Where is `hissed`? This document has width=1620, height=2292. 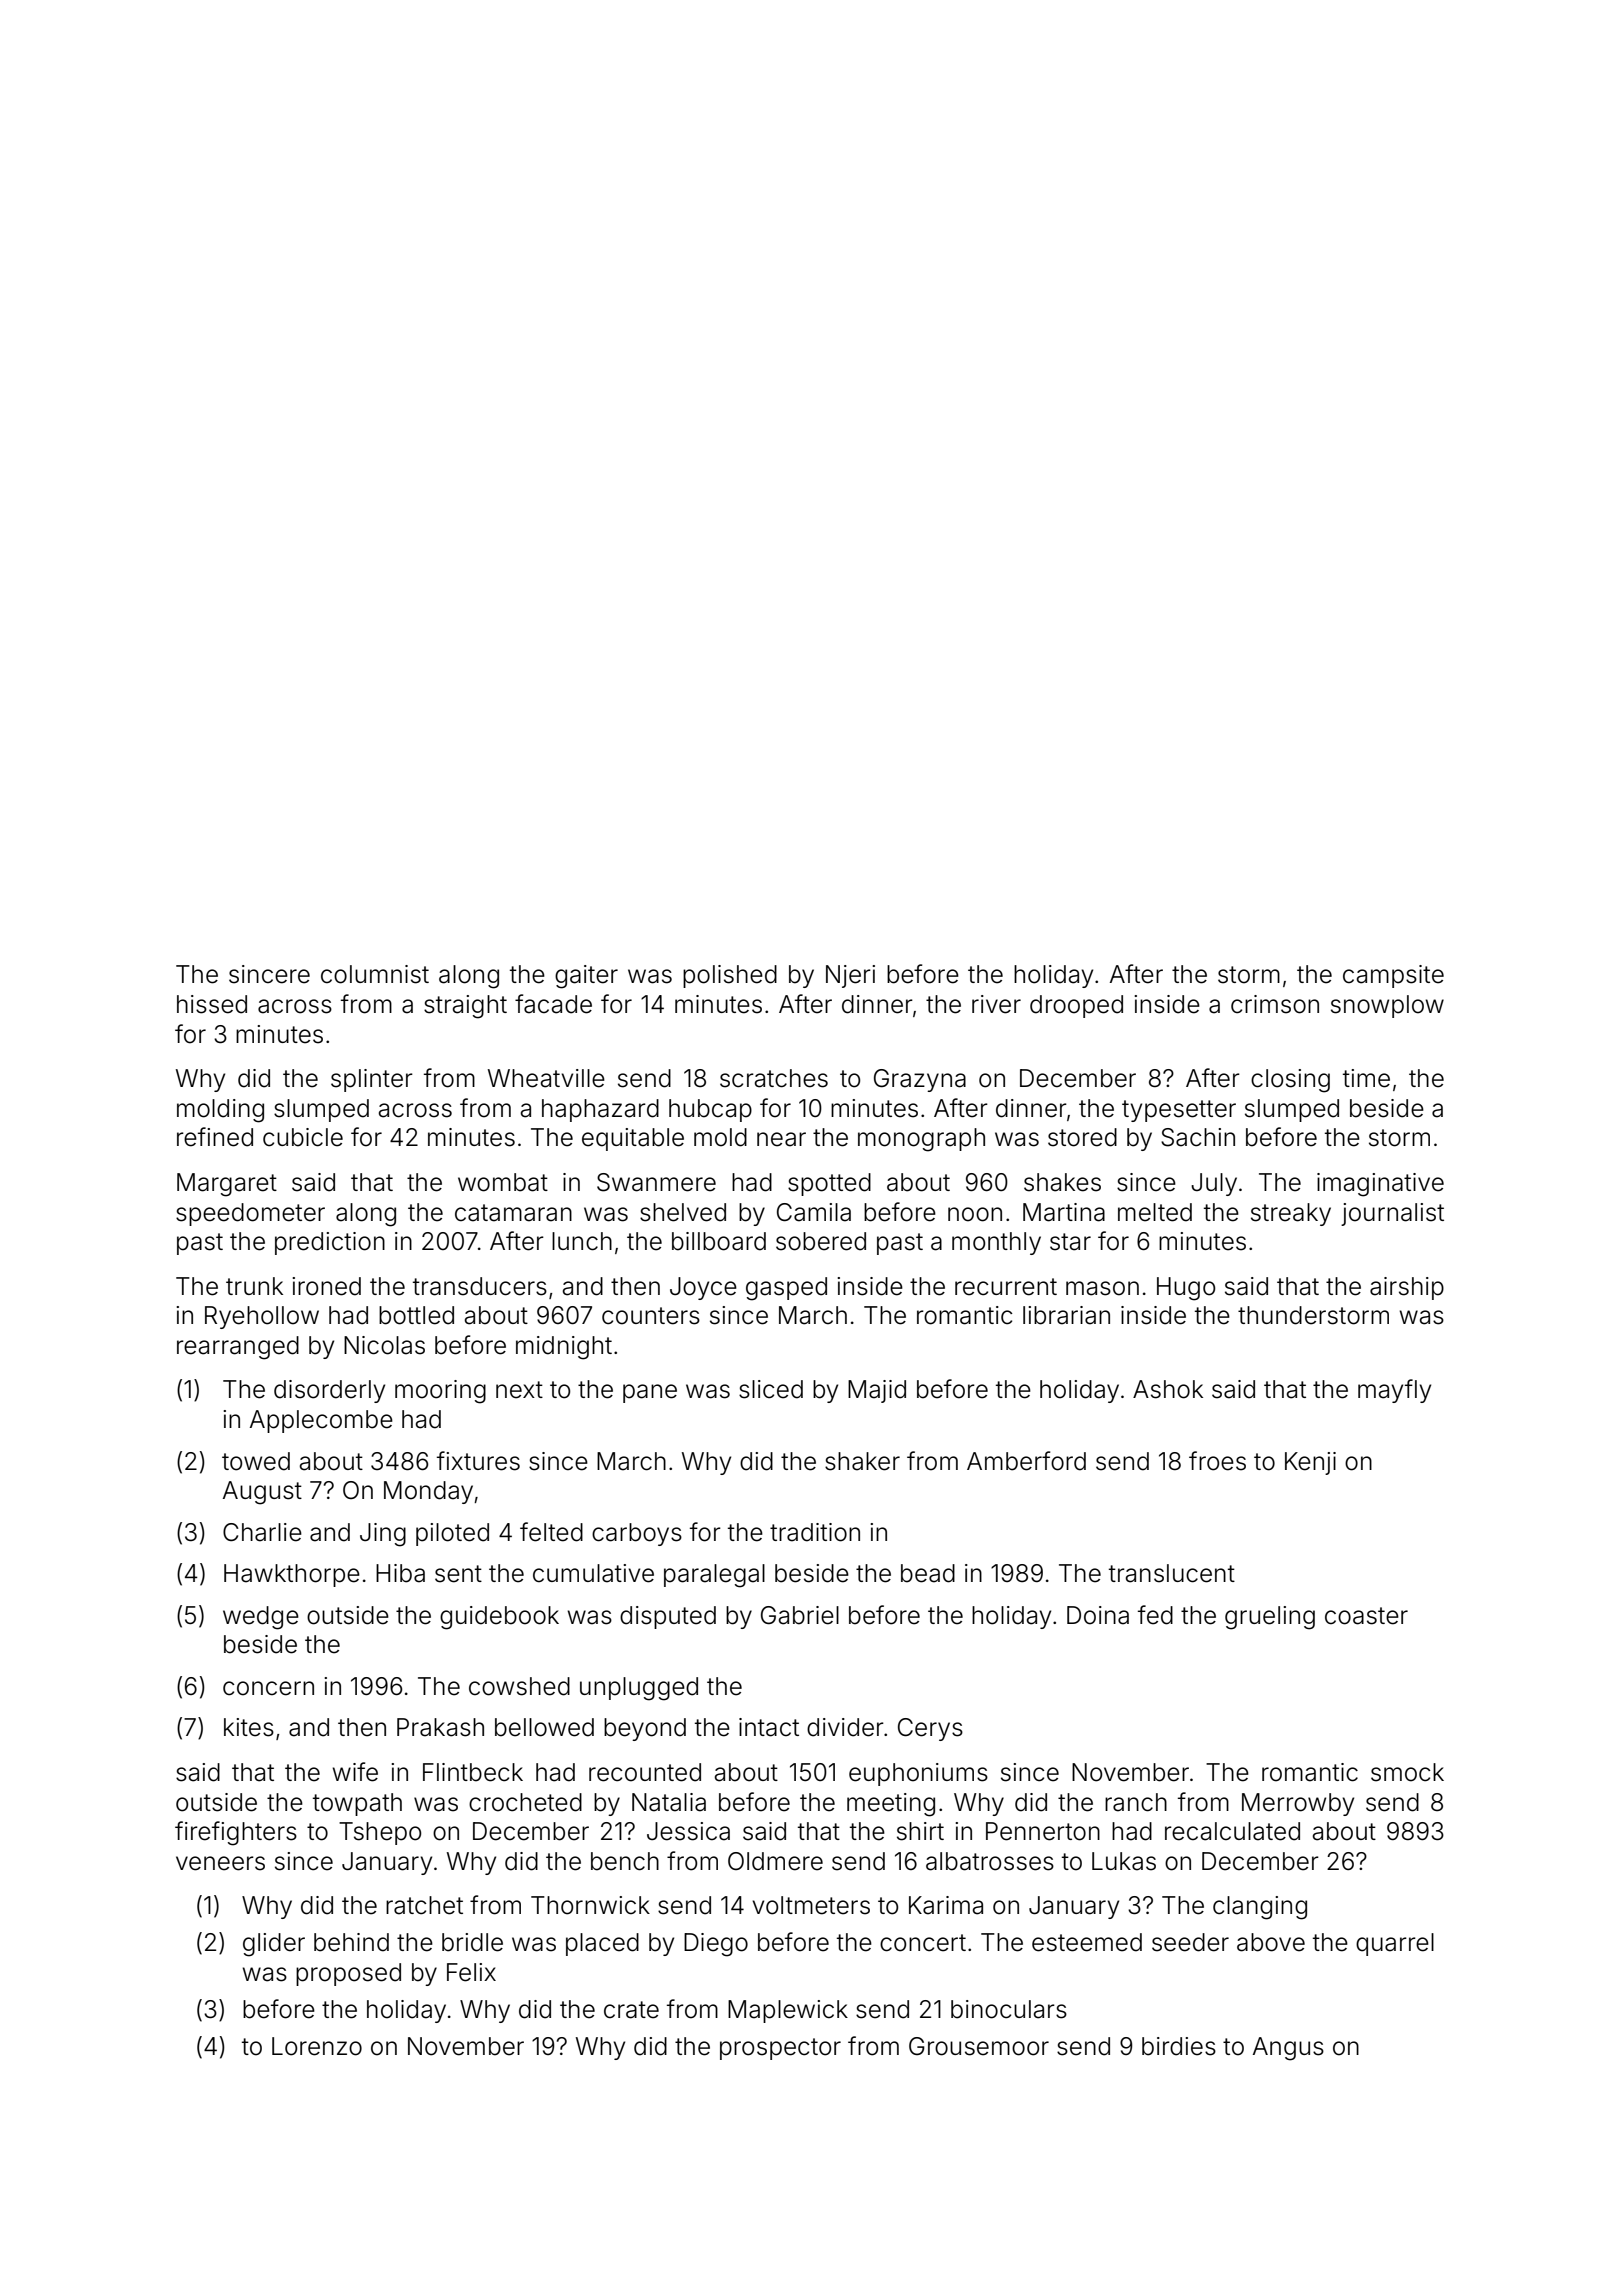
hissed is located at coordinates (212, 1004).
